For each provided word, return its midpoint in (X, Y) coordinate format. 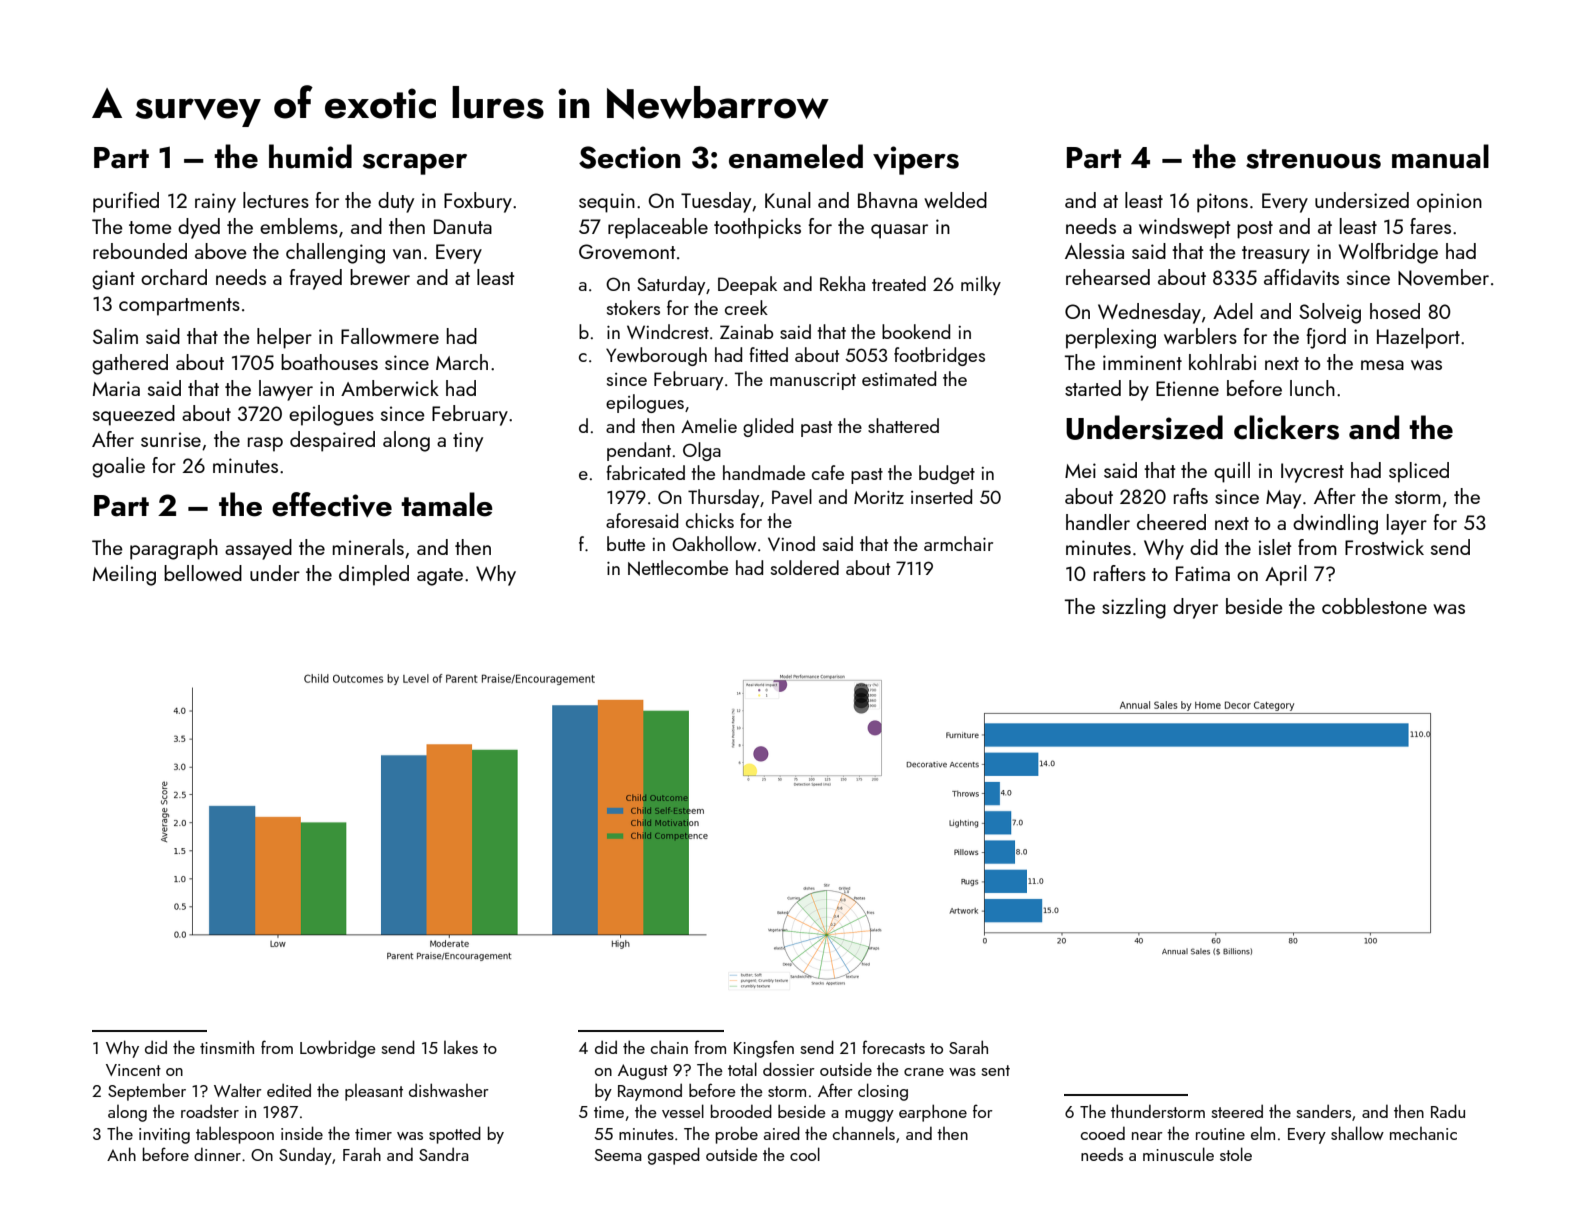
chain (669, 1047)
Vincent (133, 1070)
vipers (916, 160)
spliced (1419, 472)
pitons (1222, 203)
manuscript (813, 381)
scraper (415, 164)
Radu (1448, 1111)
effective (332, 504)
